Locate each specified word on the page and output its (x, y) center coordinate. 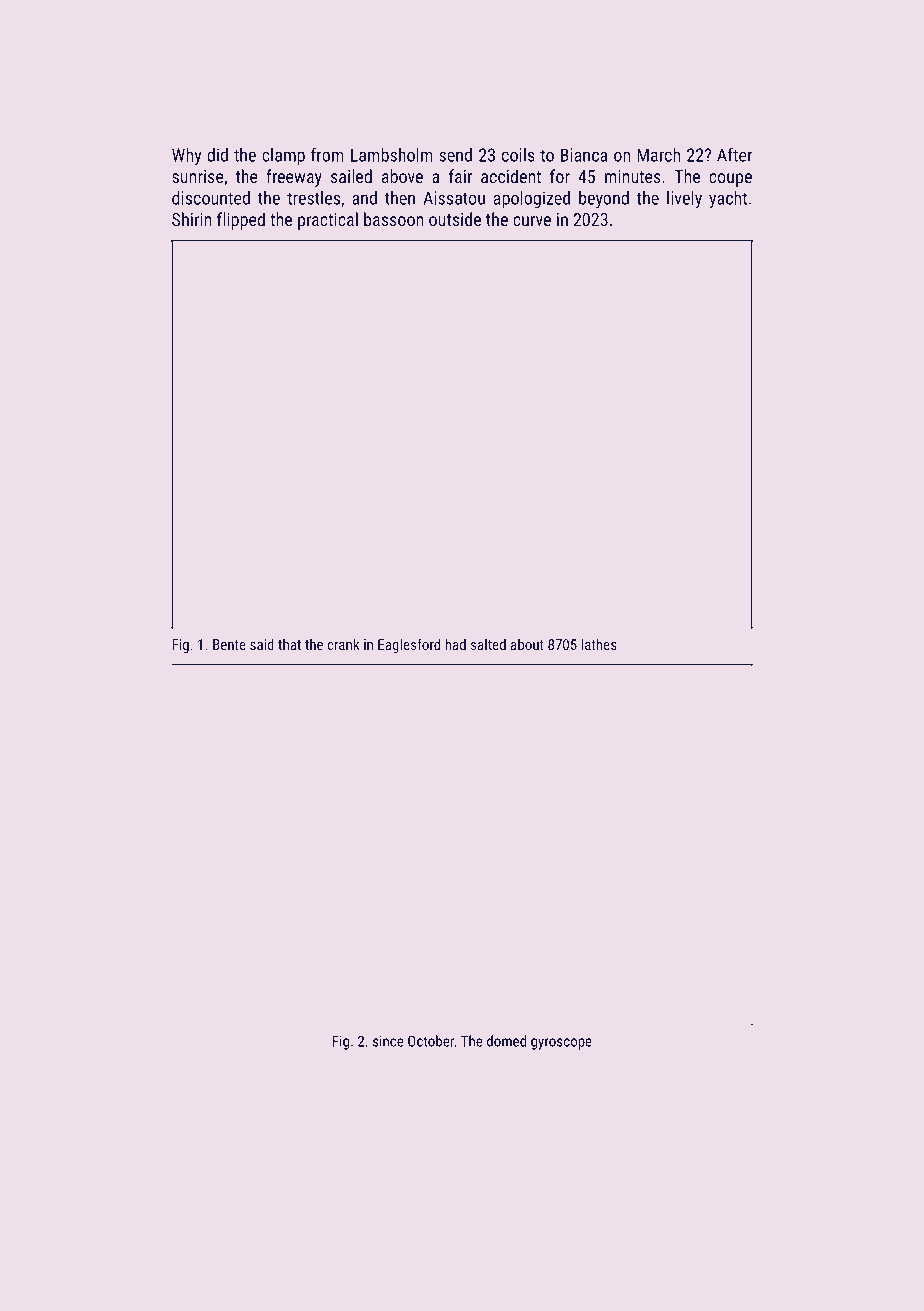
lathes (599, 644)
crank (343, 644)
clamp (283, 156)
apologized (532, 200)
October (431, 1041)
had (455, 644)
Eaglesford (409, 645)
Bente (229, 644)
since (388, 1041)
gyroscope (561, 1044)
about (527, 644)
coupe (730, 180)
